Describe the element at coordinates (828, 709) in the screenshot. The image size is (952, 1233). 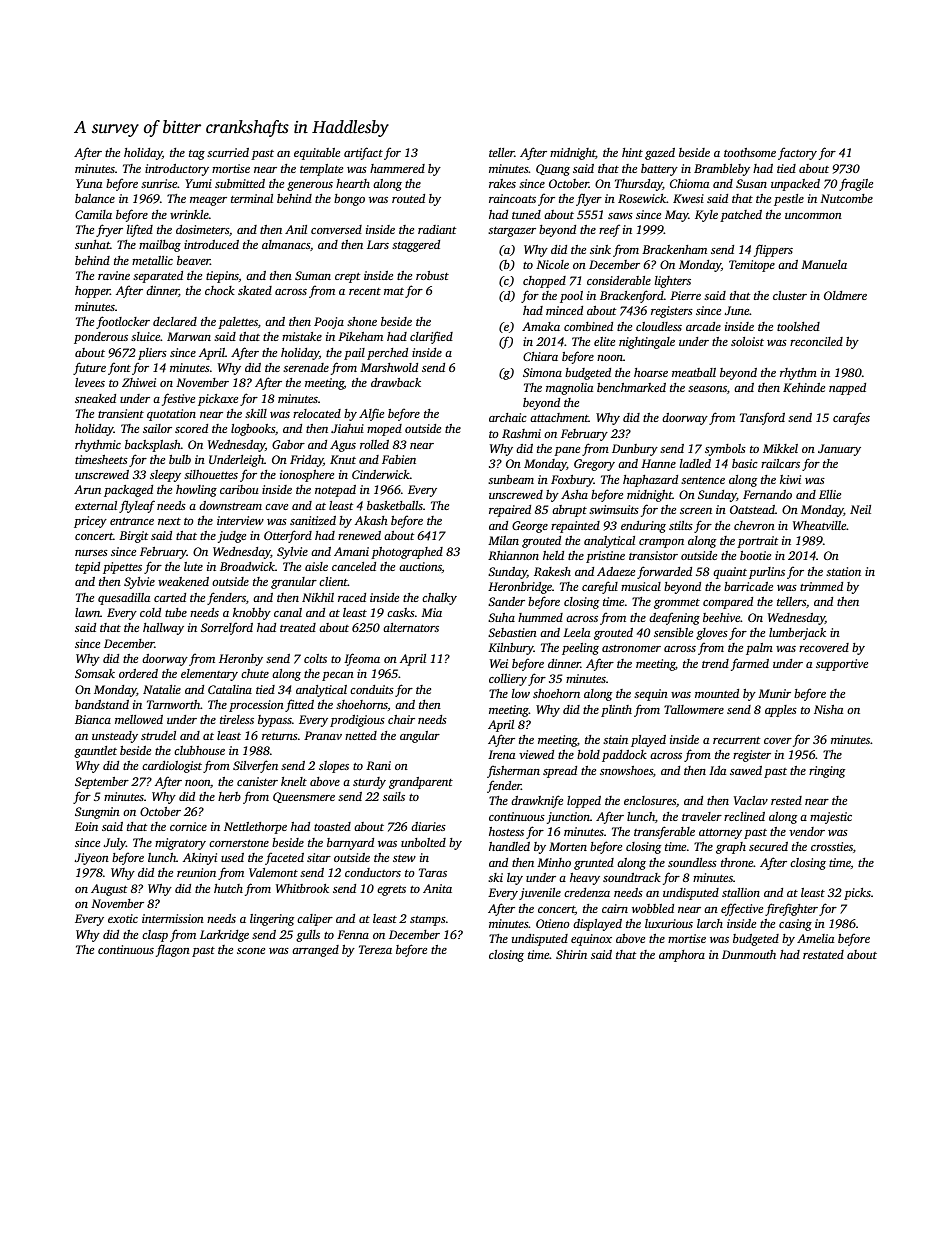
I see `Nisha` at that location.
